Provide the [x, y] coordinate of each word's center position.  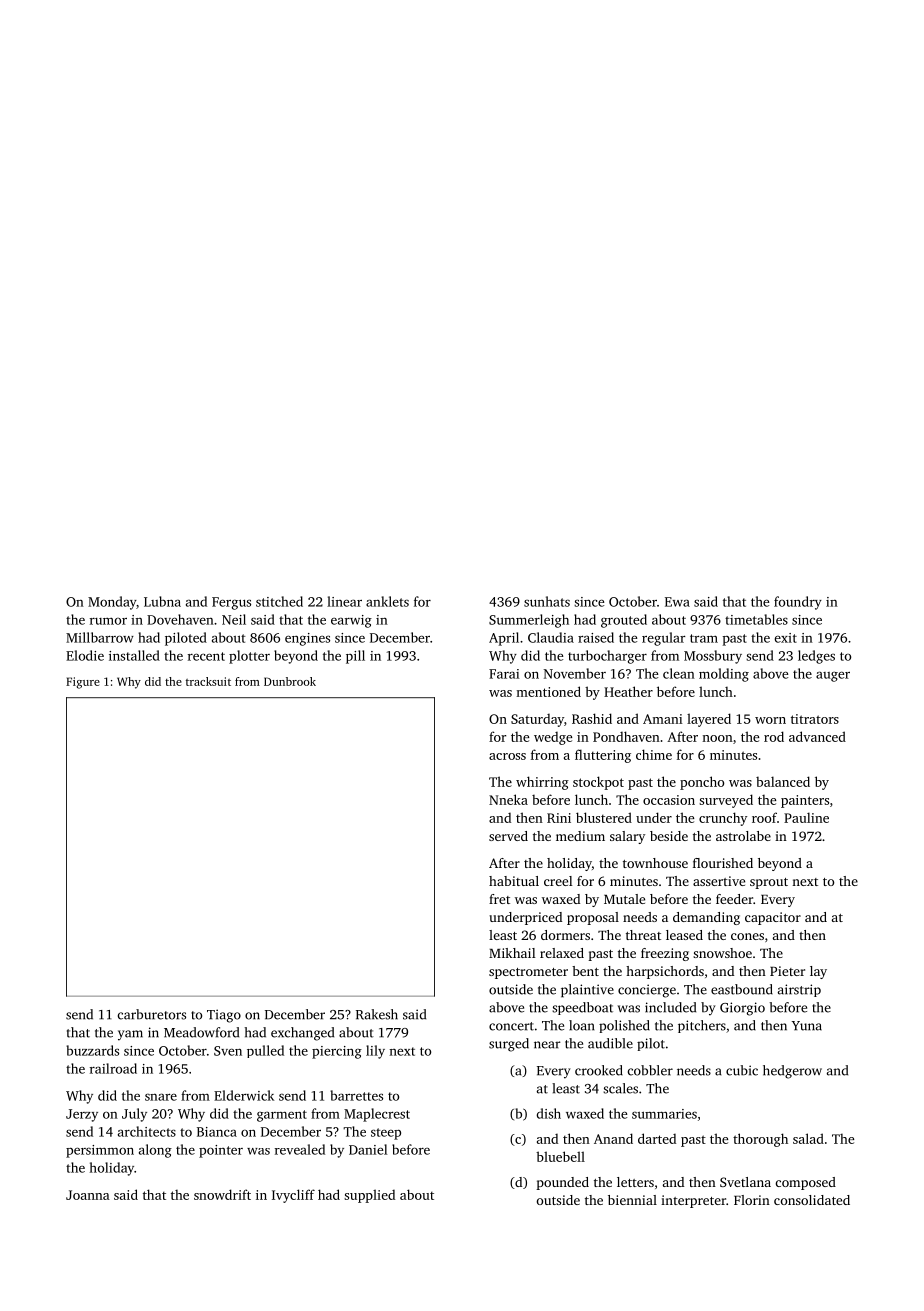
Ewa [677, 602]
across [507, 756]
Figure [83, 683]
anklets [387, 601]
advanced [817, 736]
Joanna [88, 1195]
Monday [112, 603]
